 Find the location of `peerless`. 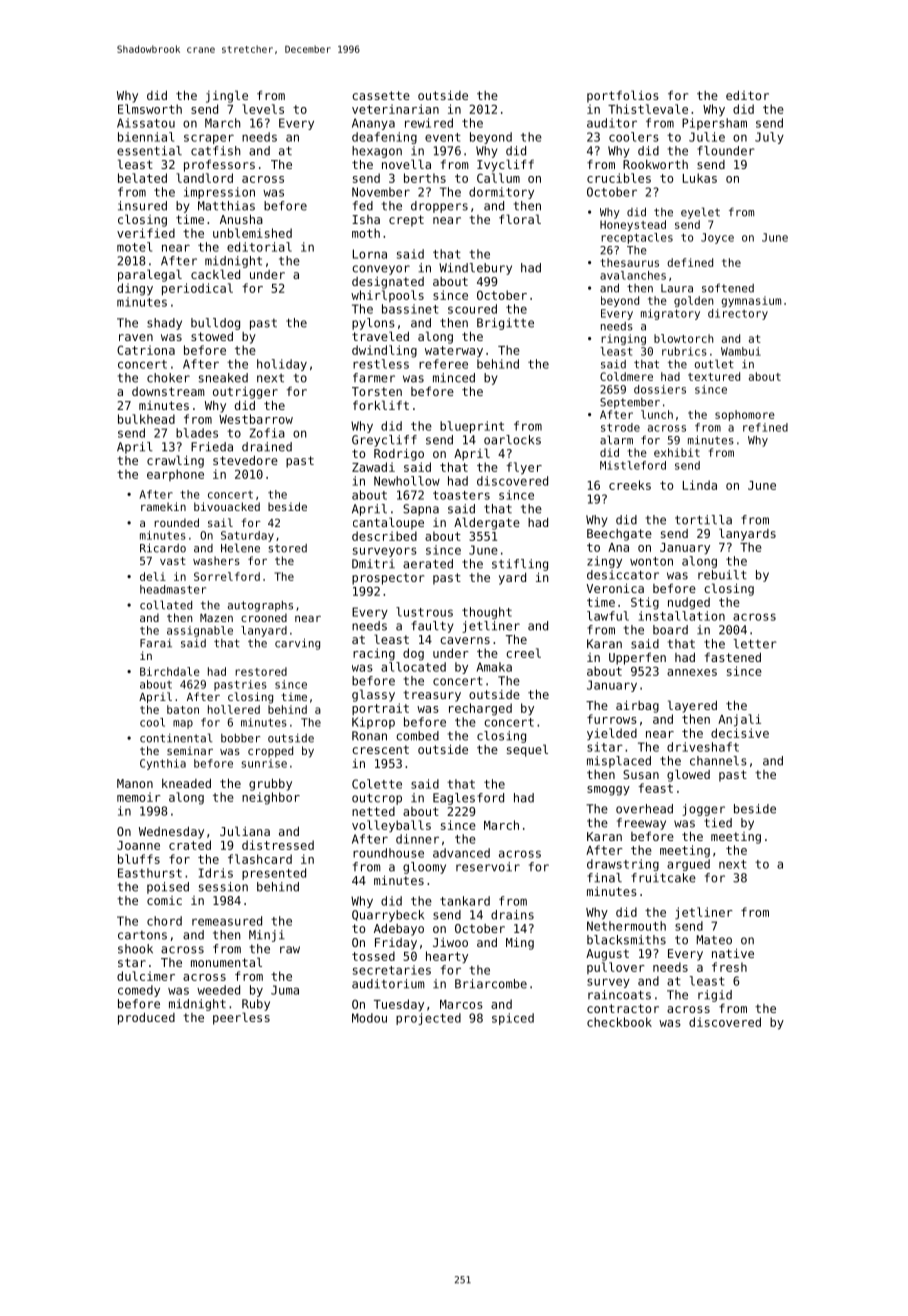

peerless is located at coordinates (241, 1018).
